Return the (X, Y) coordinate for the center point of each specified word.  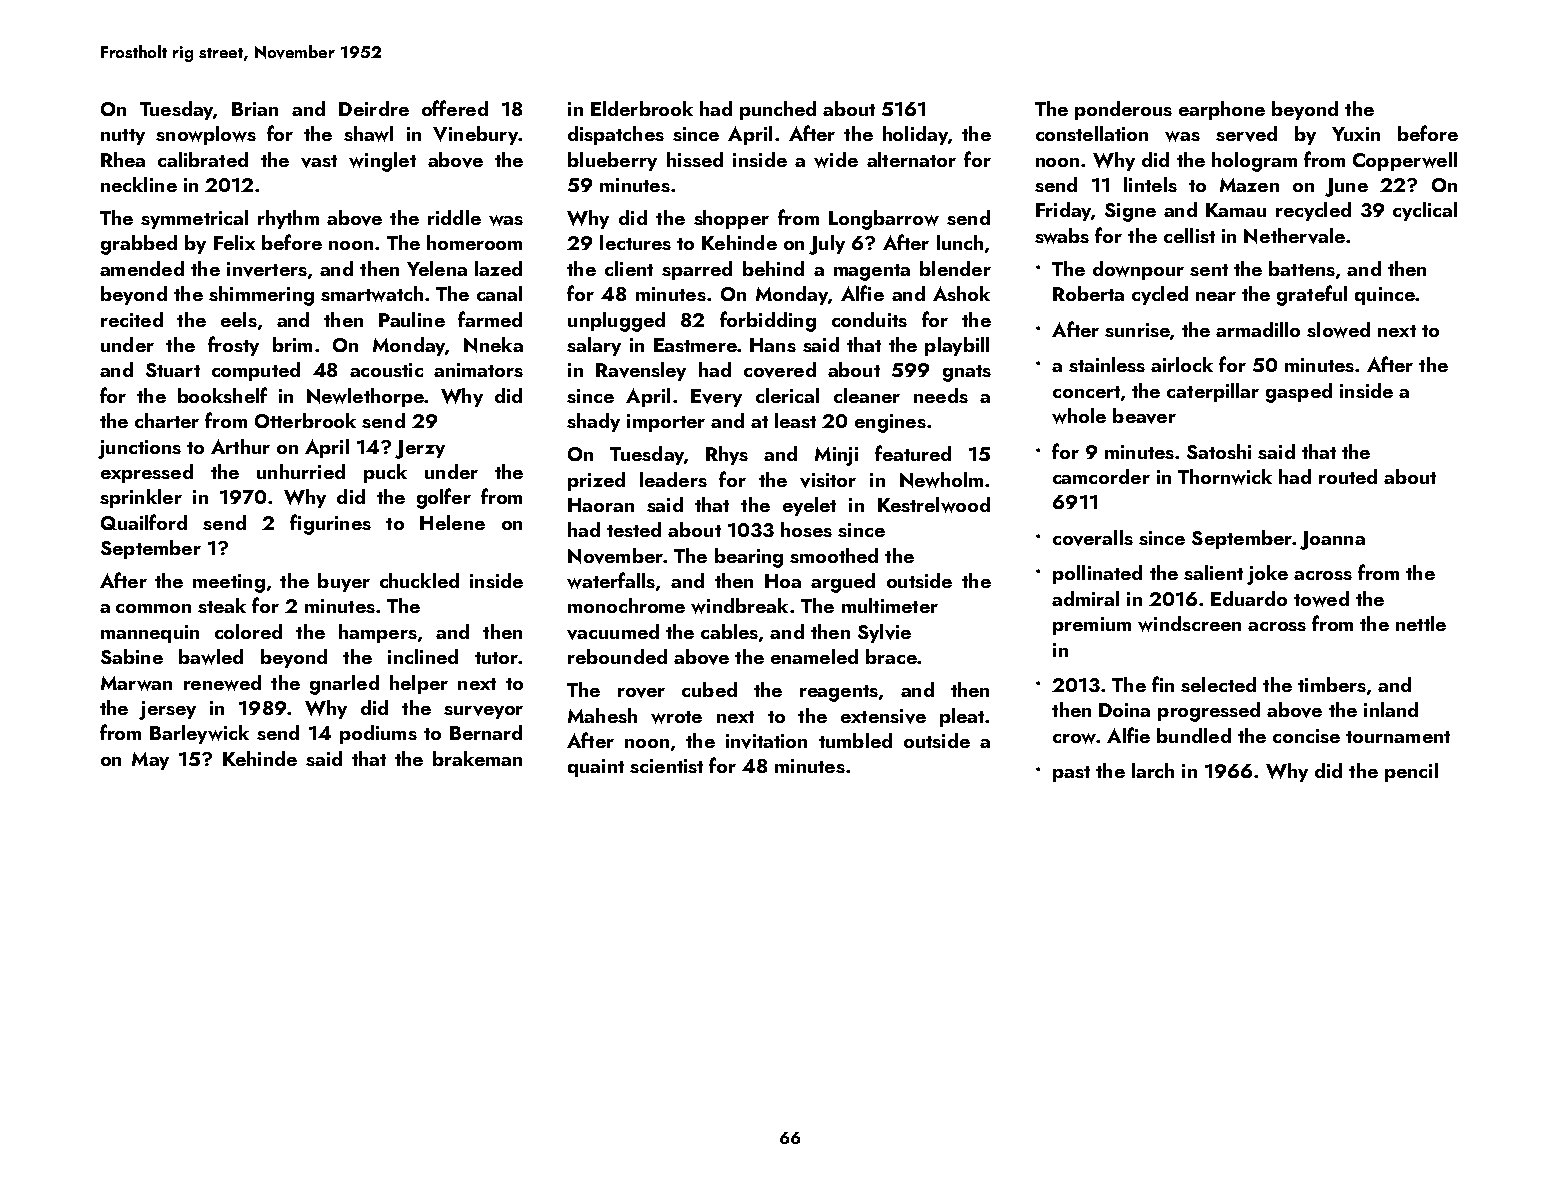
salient (1213, 572)
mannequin (150, 634)
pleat (962, 717)
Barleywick (199, 734)
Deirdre (374, 108)
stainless (1107, 364)
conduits (869, 319)
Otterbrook (305, 420)
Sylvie (884, 633)
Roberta (1088, 293)
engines (890, 423)
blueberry (612, 161)
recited (132, 319)
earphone (1222, 110)
